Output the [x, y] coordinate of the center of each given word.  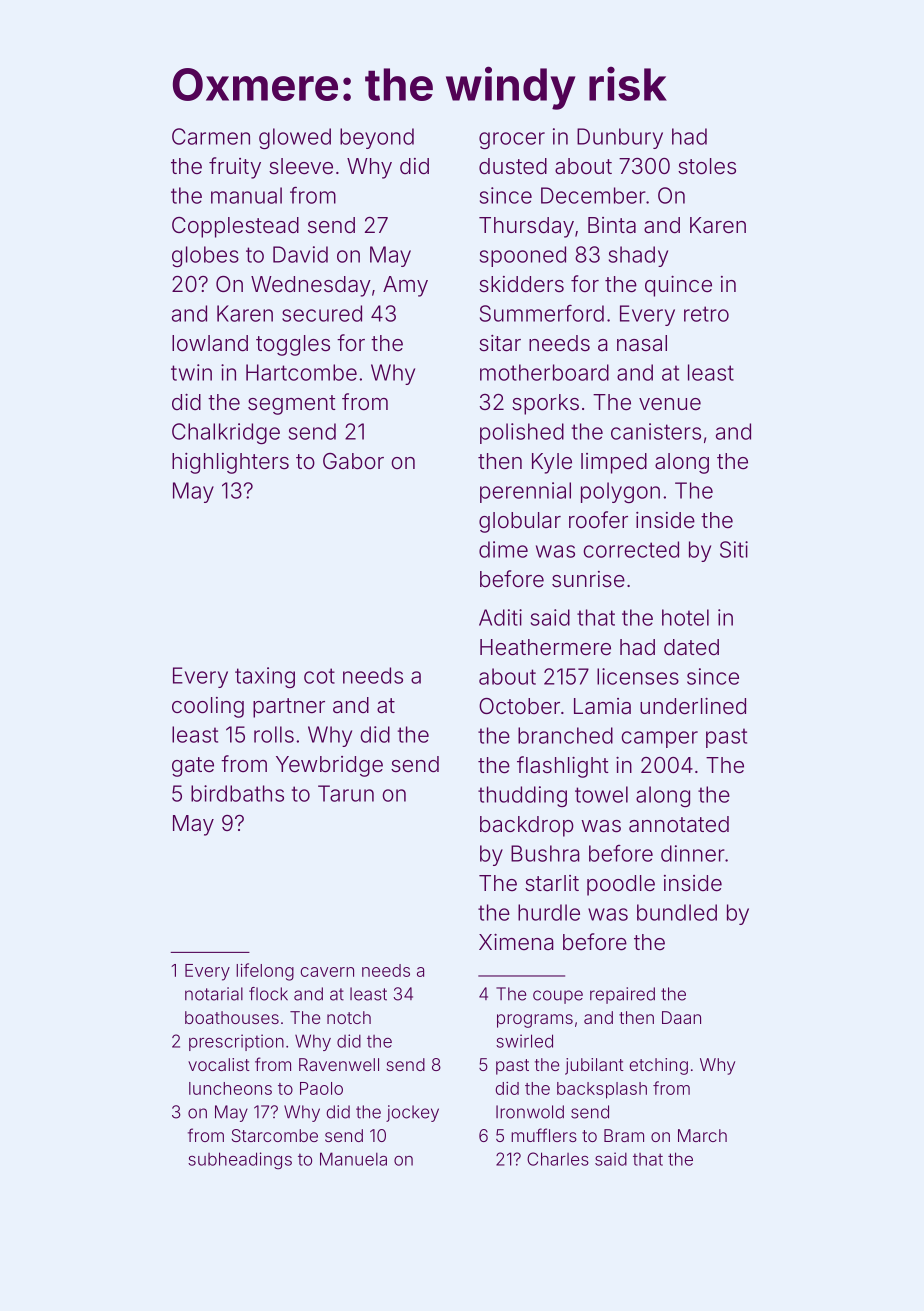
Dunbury [620, 138]
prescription [236, 1042]
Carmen [211, 136]
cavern [327, 972]
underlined [693, 706]
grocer [512, 140]
